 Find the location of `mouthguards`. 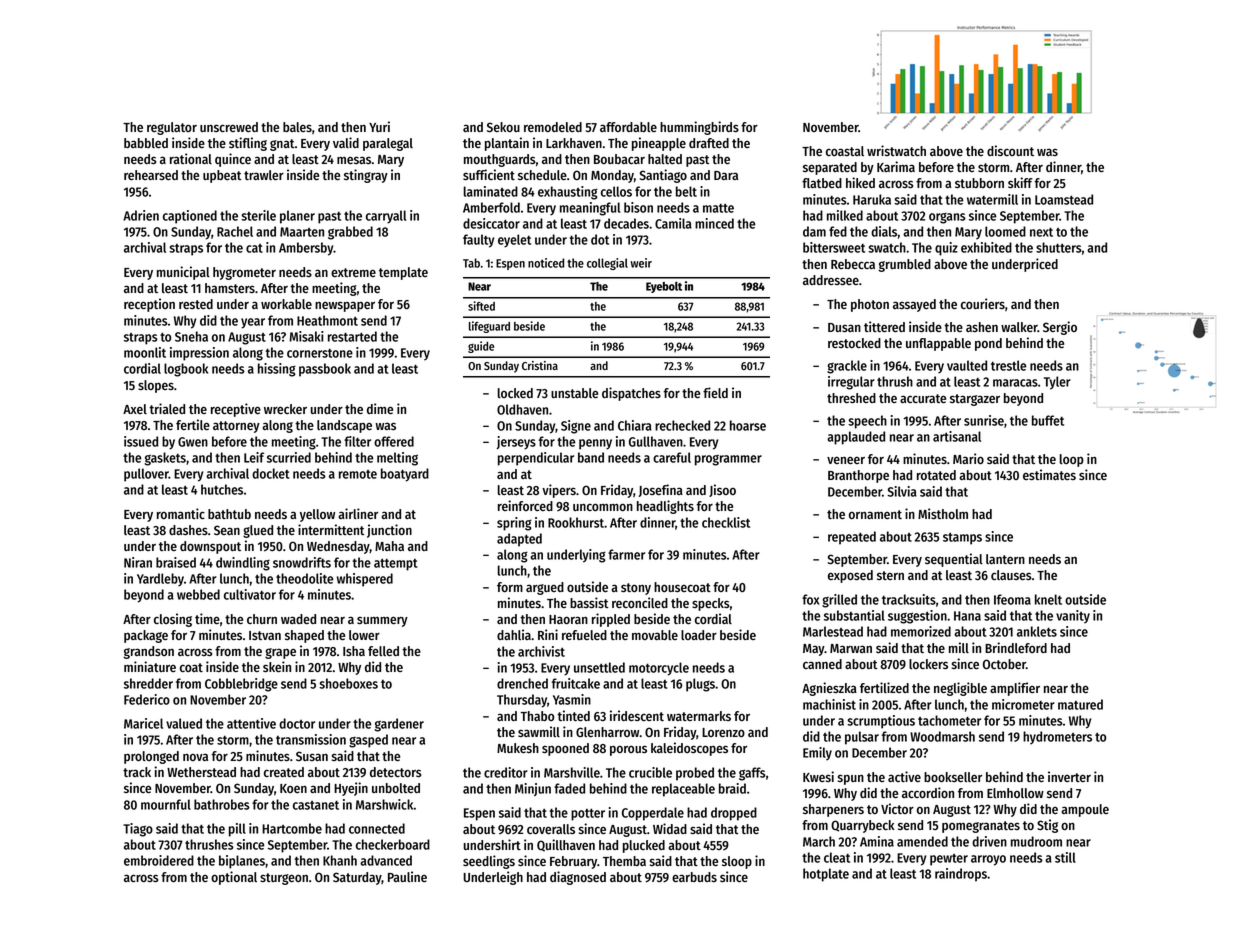

mouthguards is located at coordinates (500, 160).
